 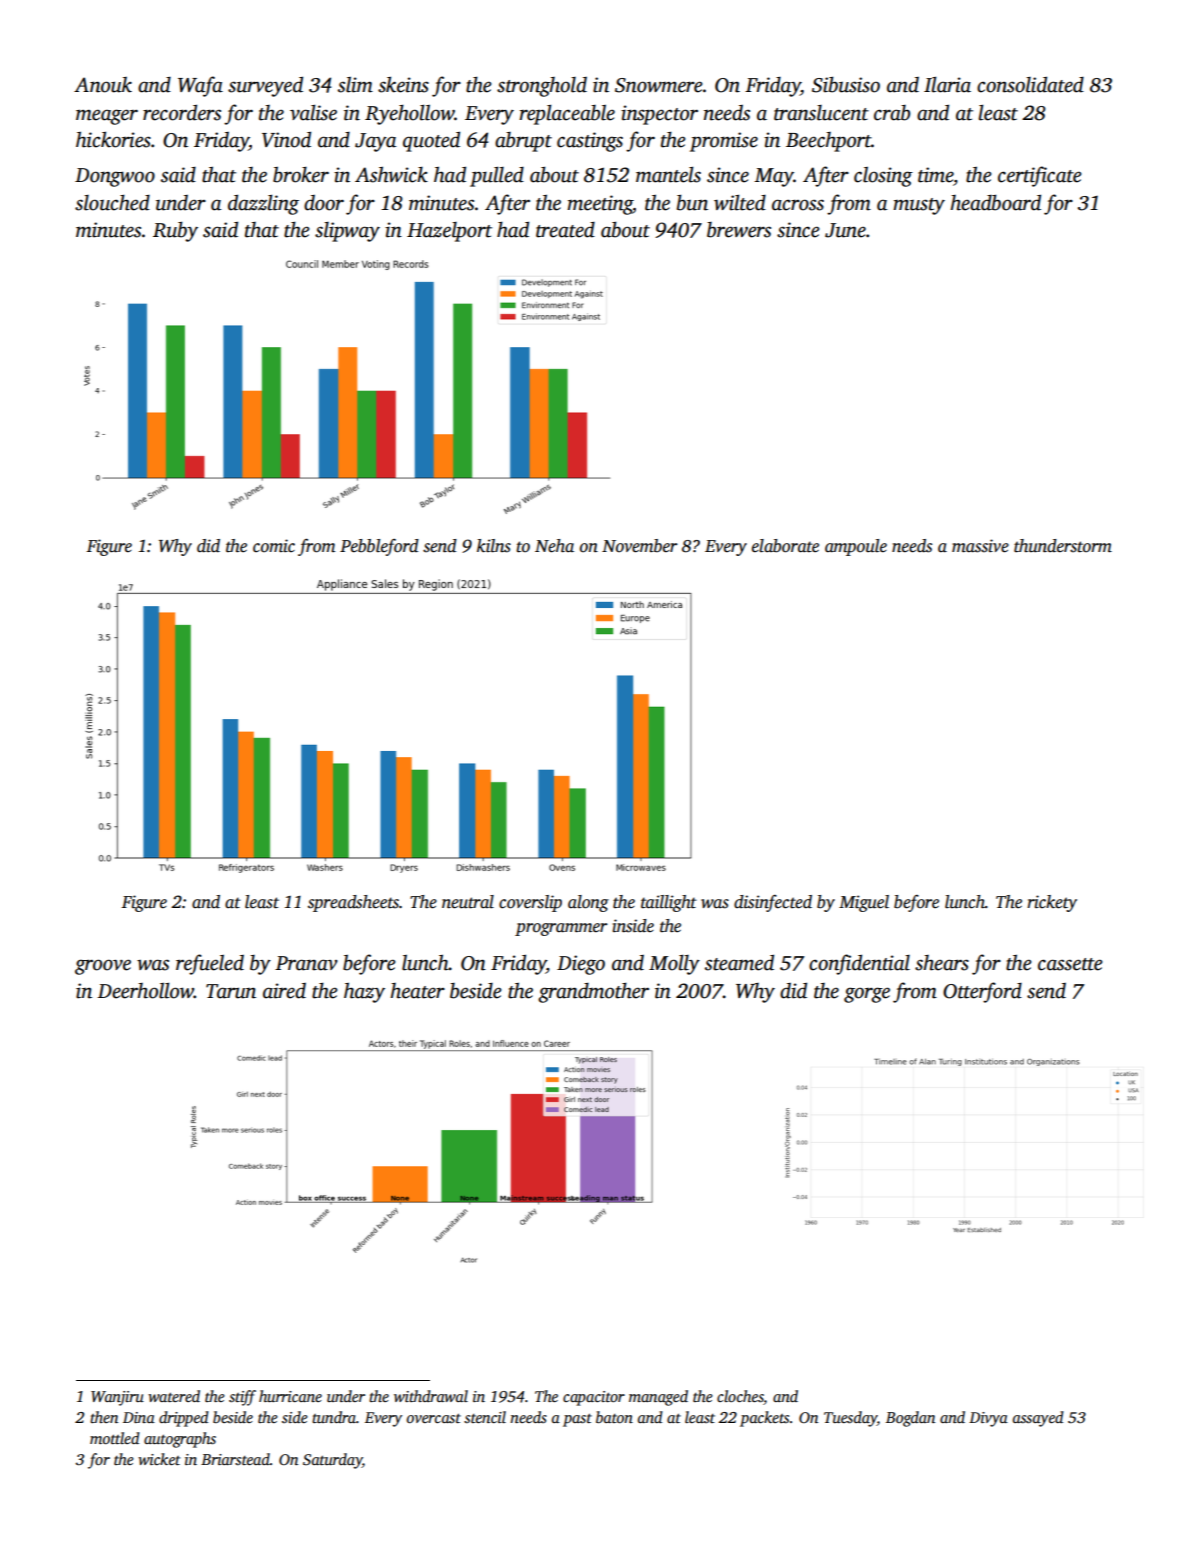 I want to click on packets, so click(x=764, y=1419).
